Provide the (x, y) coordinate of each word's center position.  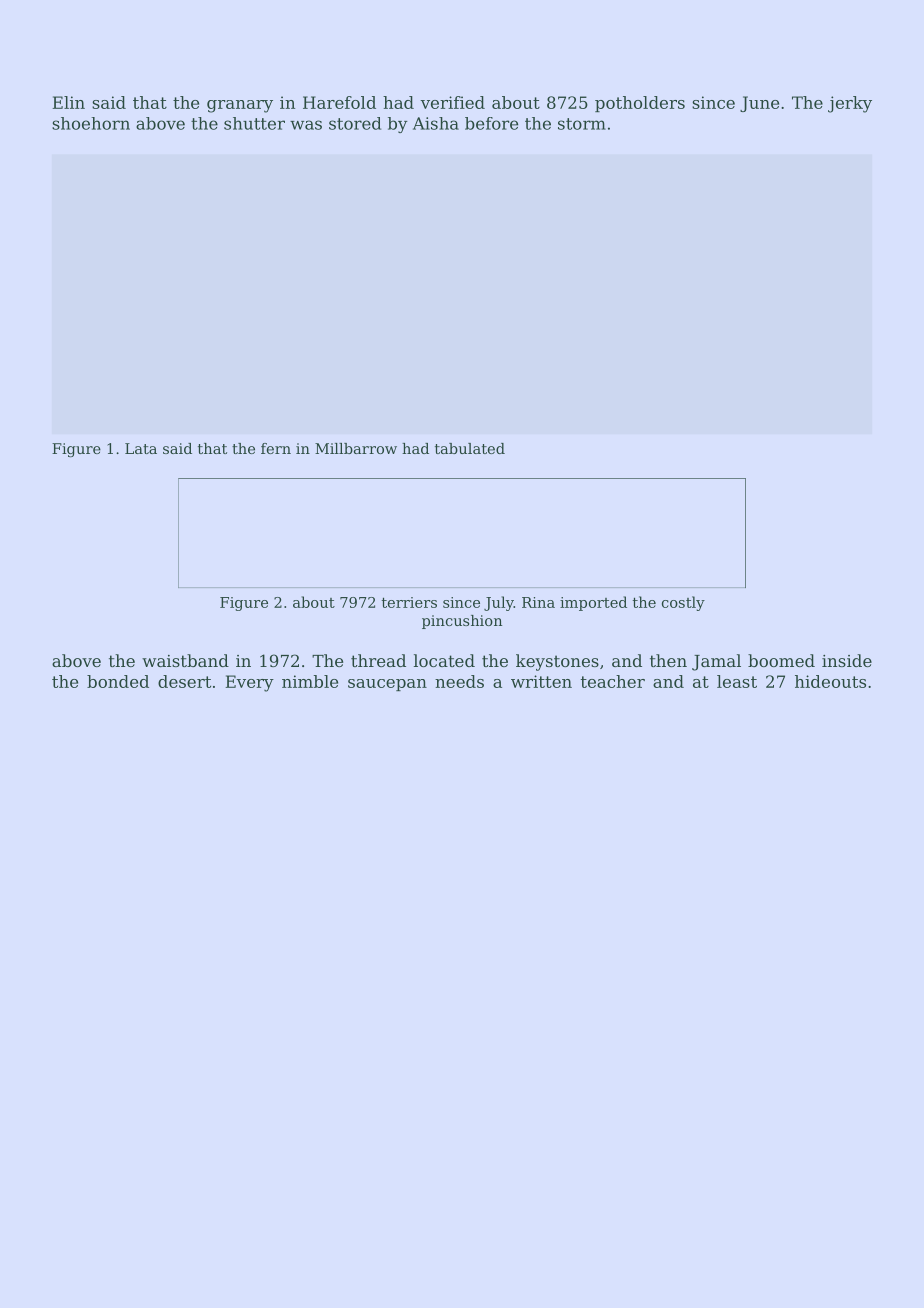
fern (276, 448)
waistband (185, 660)
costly (683, 603)
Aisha (436, 123)
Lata (141, 448)
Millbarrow (356, 448)
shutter (254, 123)
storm (582, 124)
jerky (850, 104)
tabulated (470, 448)
